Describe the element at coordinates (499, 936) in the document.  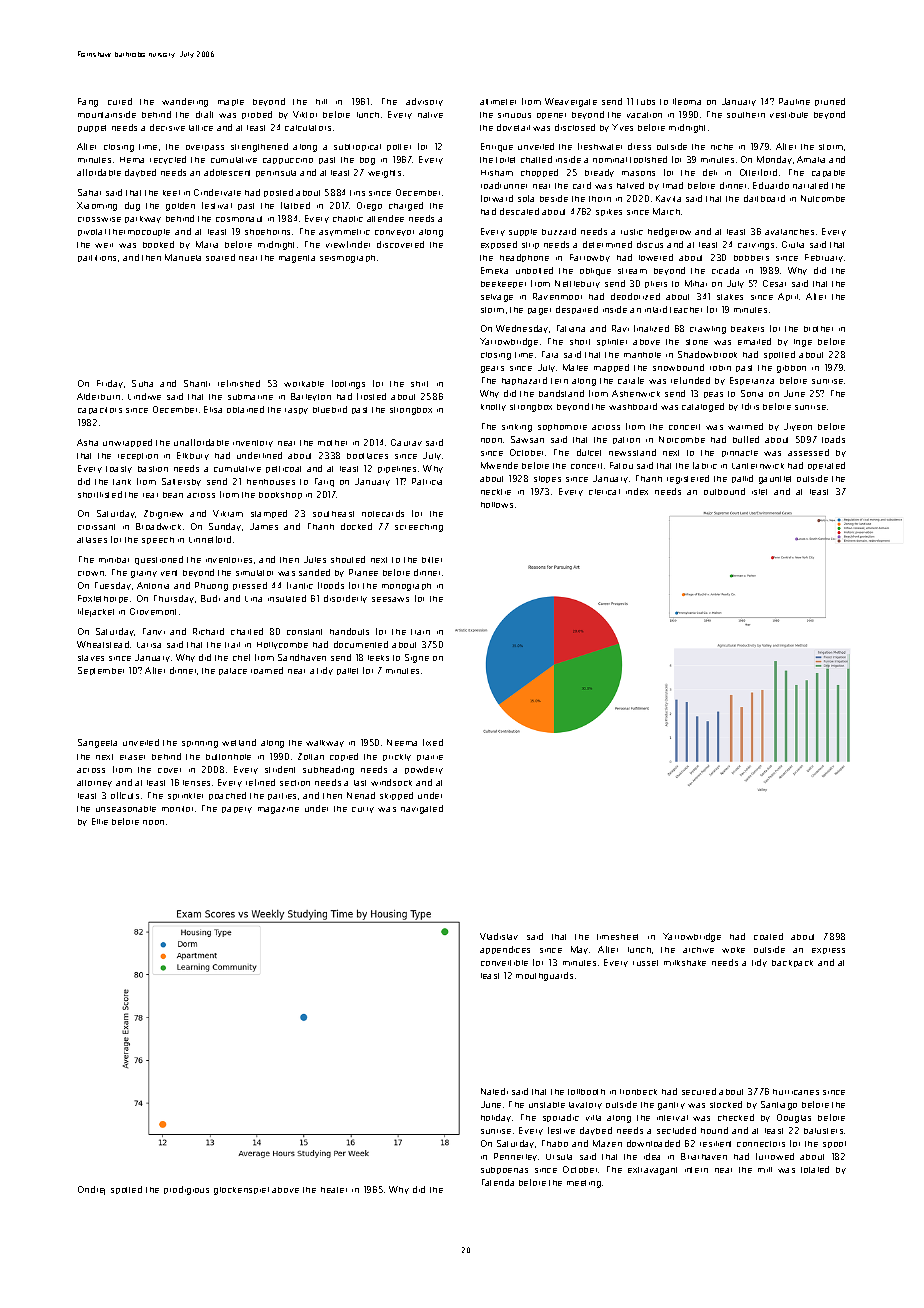
I see `Vladislav` at that location.
